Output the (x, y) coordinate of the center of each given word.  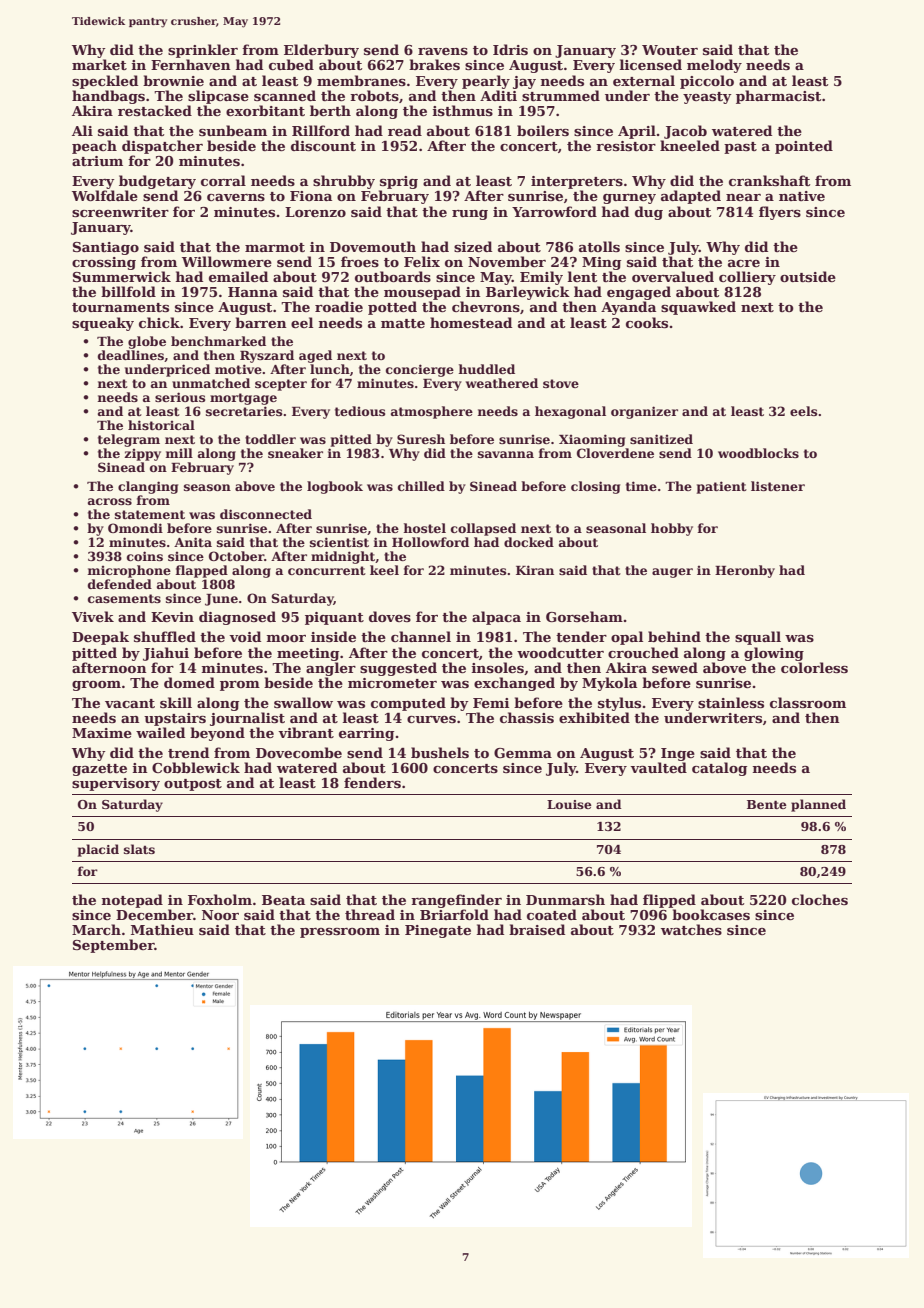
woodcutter (560, 652)
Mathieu (162, 929)
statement (150, 514)
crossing (104, 263)
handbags (108, 97)
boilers (543, 130)
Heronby (745, 571)
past (740, 148)
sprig (399, 182)
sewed (675, 667)
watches (691, 929)
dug (649, 213)
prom (240, 686)
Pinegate (438, 931)
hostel (424, 528)
